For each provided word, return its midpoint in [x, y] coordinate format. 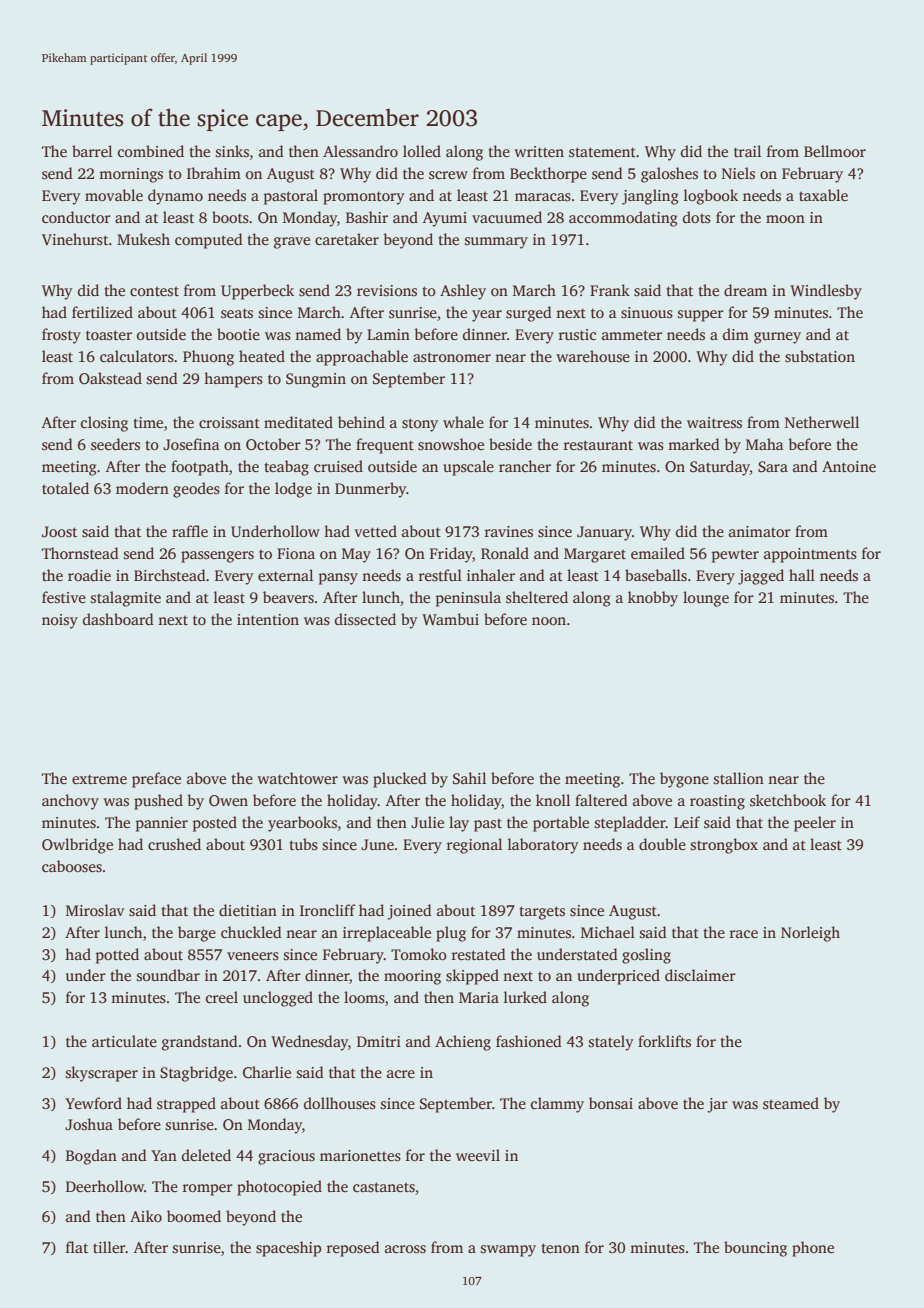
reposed [353, 1249]
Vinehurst [75, 239]
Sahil [469, 778]
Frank [610, 290]
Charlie [267, 1072]
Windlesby [826, 292]
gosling [646, 956]
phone [813, 1249]
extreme [99, 779]
